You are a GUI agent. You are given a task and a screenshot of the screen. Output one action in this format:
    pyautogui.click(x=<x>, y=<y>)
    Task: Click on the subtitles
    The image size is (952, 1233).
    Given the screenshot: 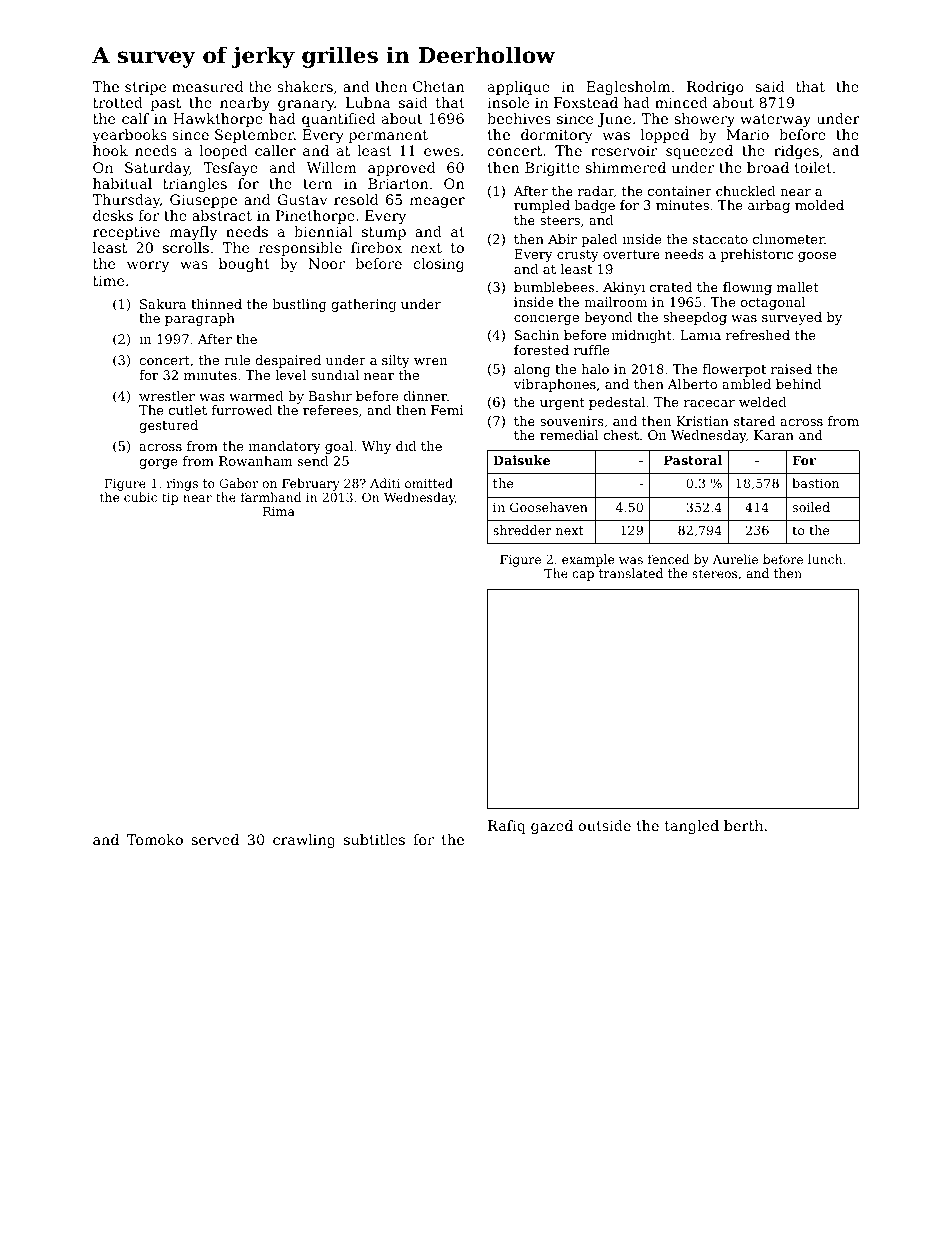 What is the action you would take?
    pyautogui.click(x=374, y=839)
